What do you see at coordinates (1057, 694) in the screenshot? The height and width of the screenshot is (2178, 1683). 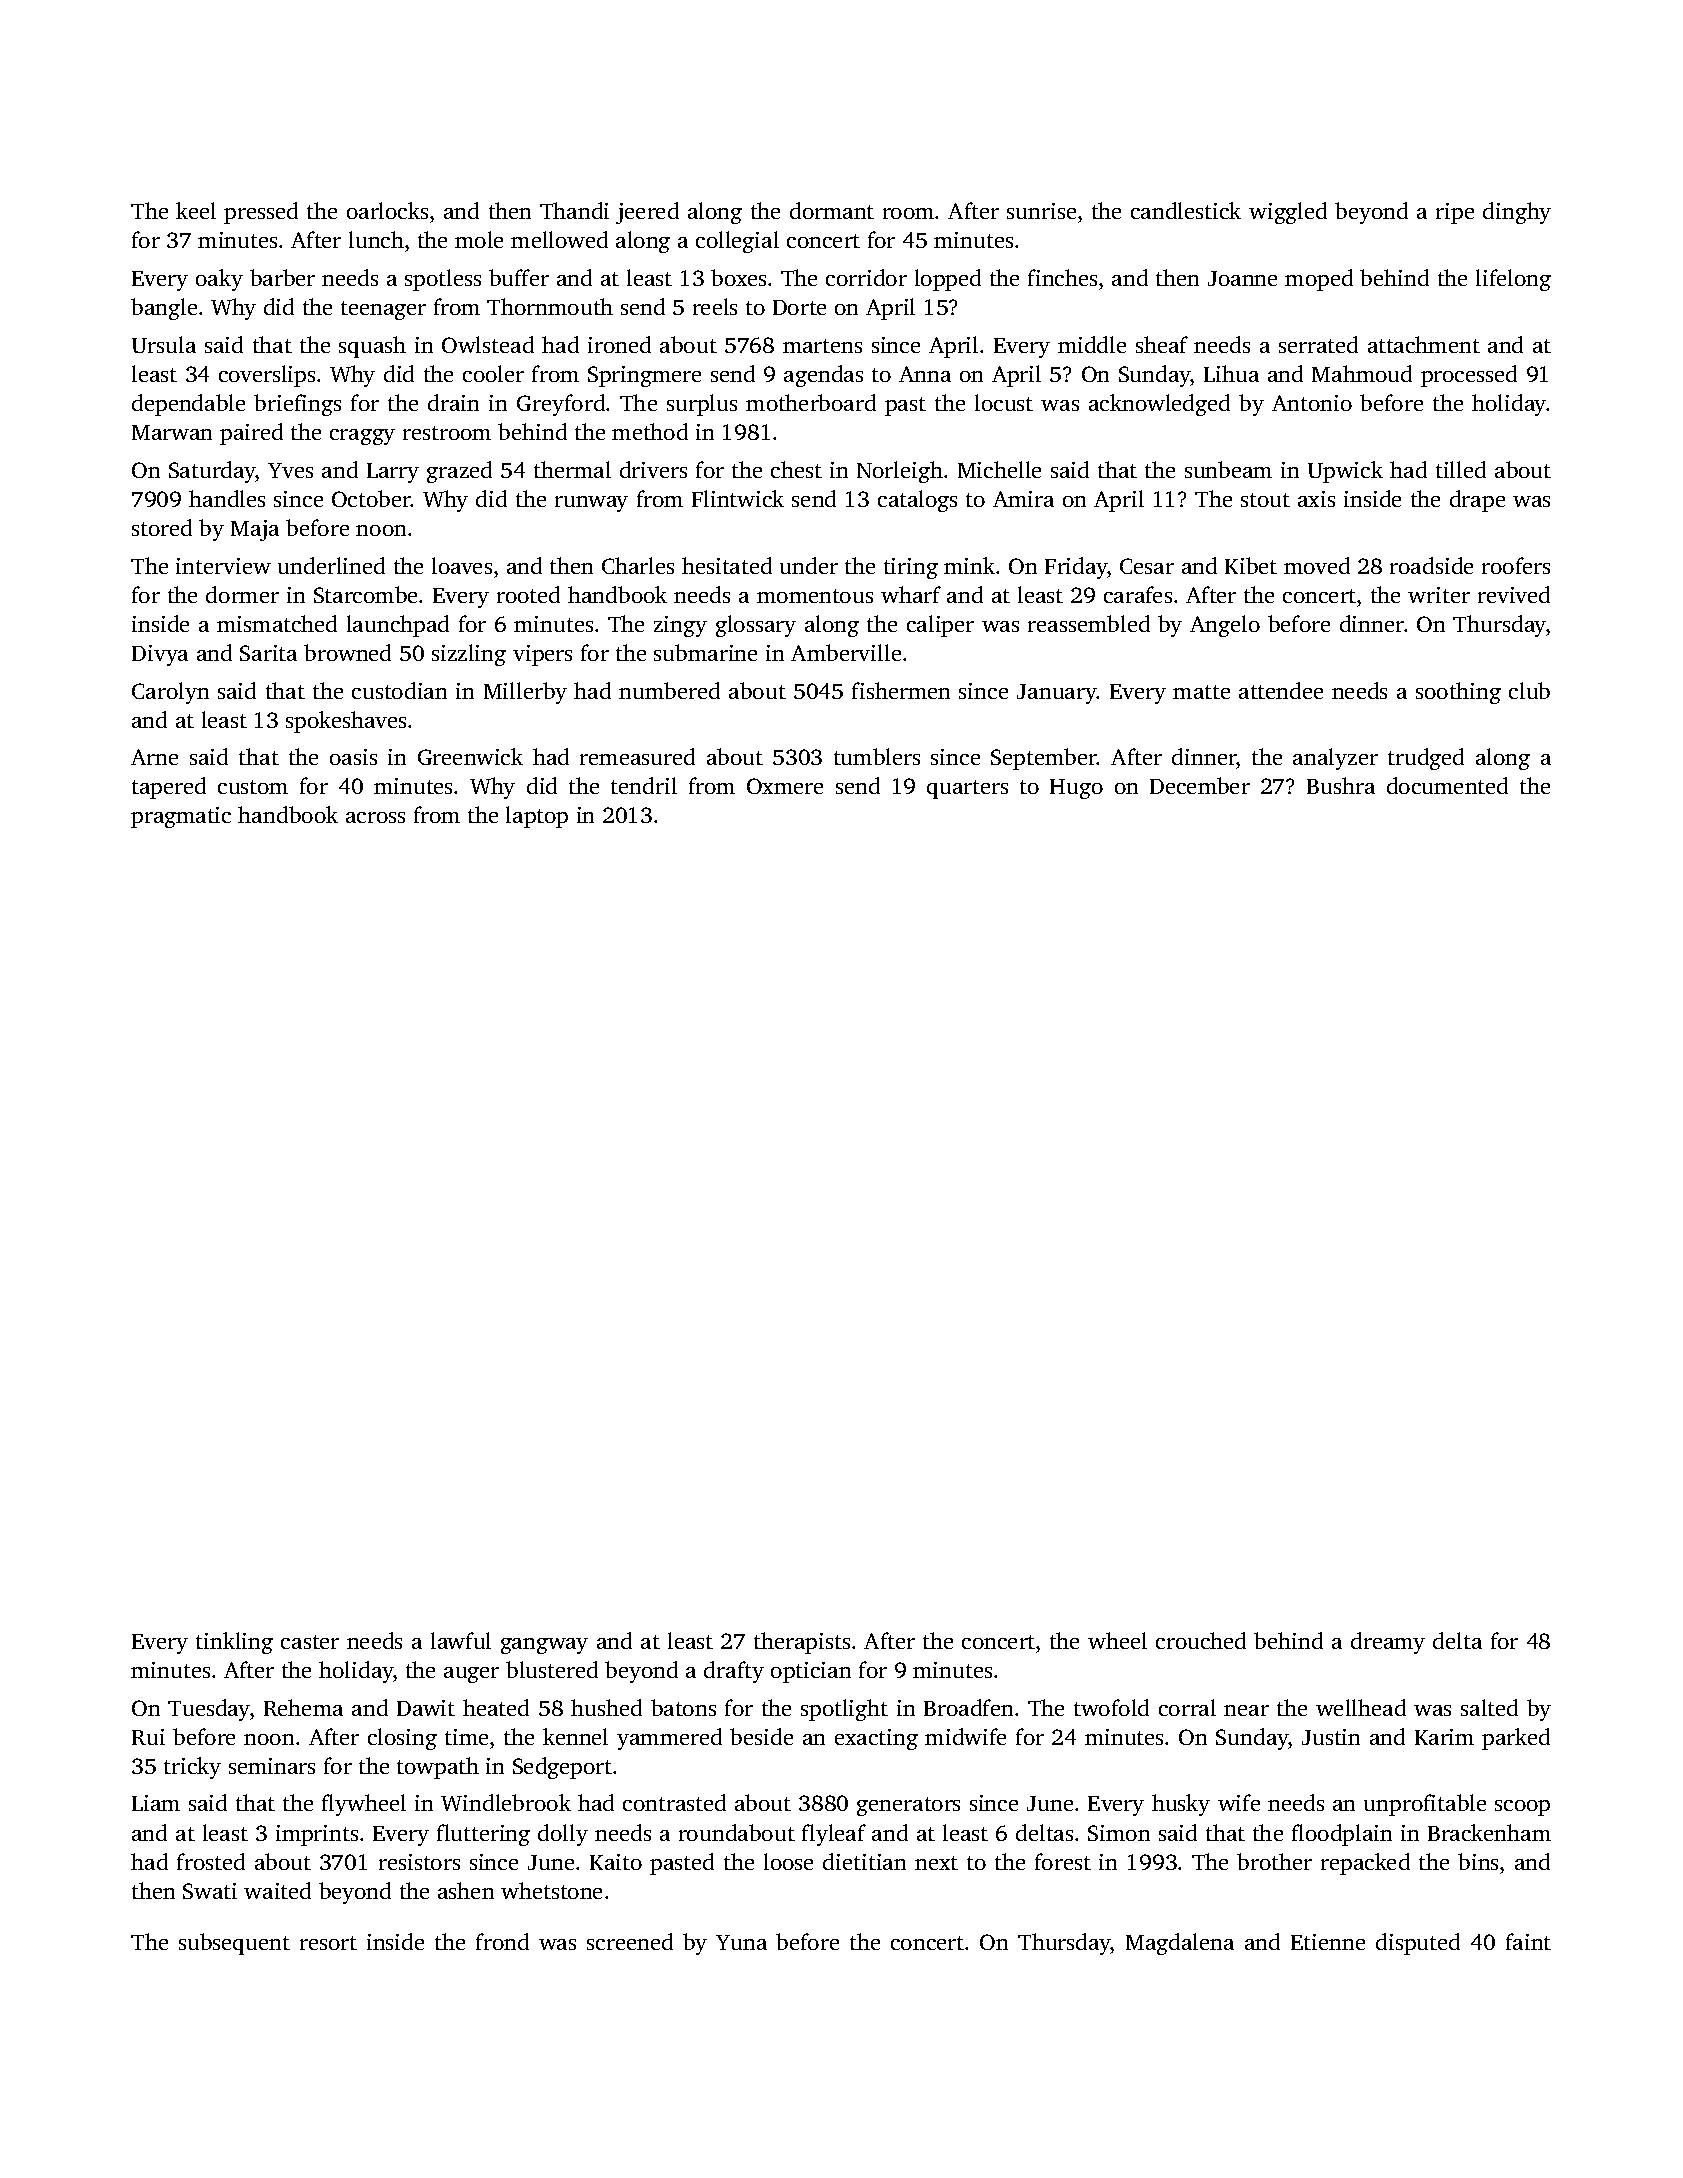 I see `January` at bounding box center [1057, 694].
